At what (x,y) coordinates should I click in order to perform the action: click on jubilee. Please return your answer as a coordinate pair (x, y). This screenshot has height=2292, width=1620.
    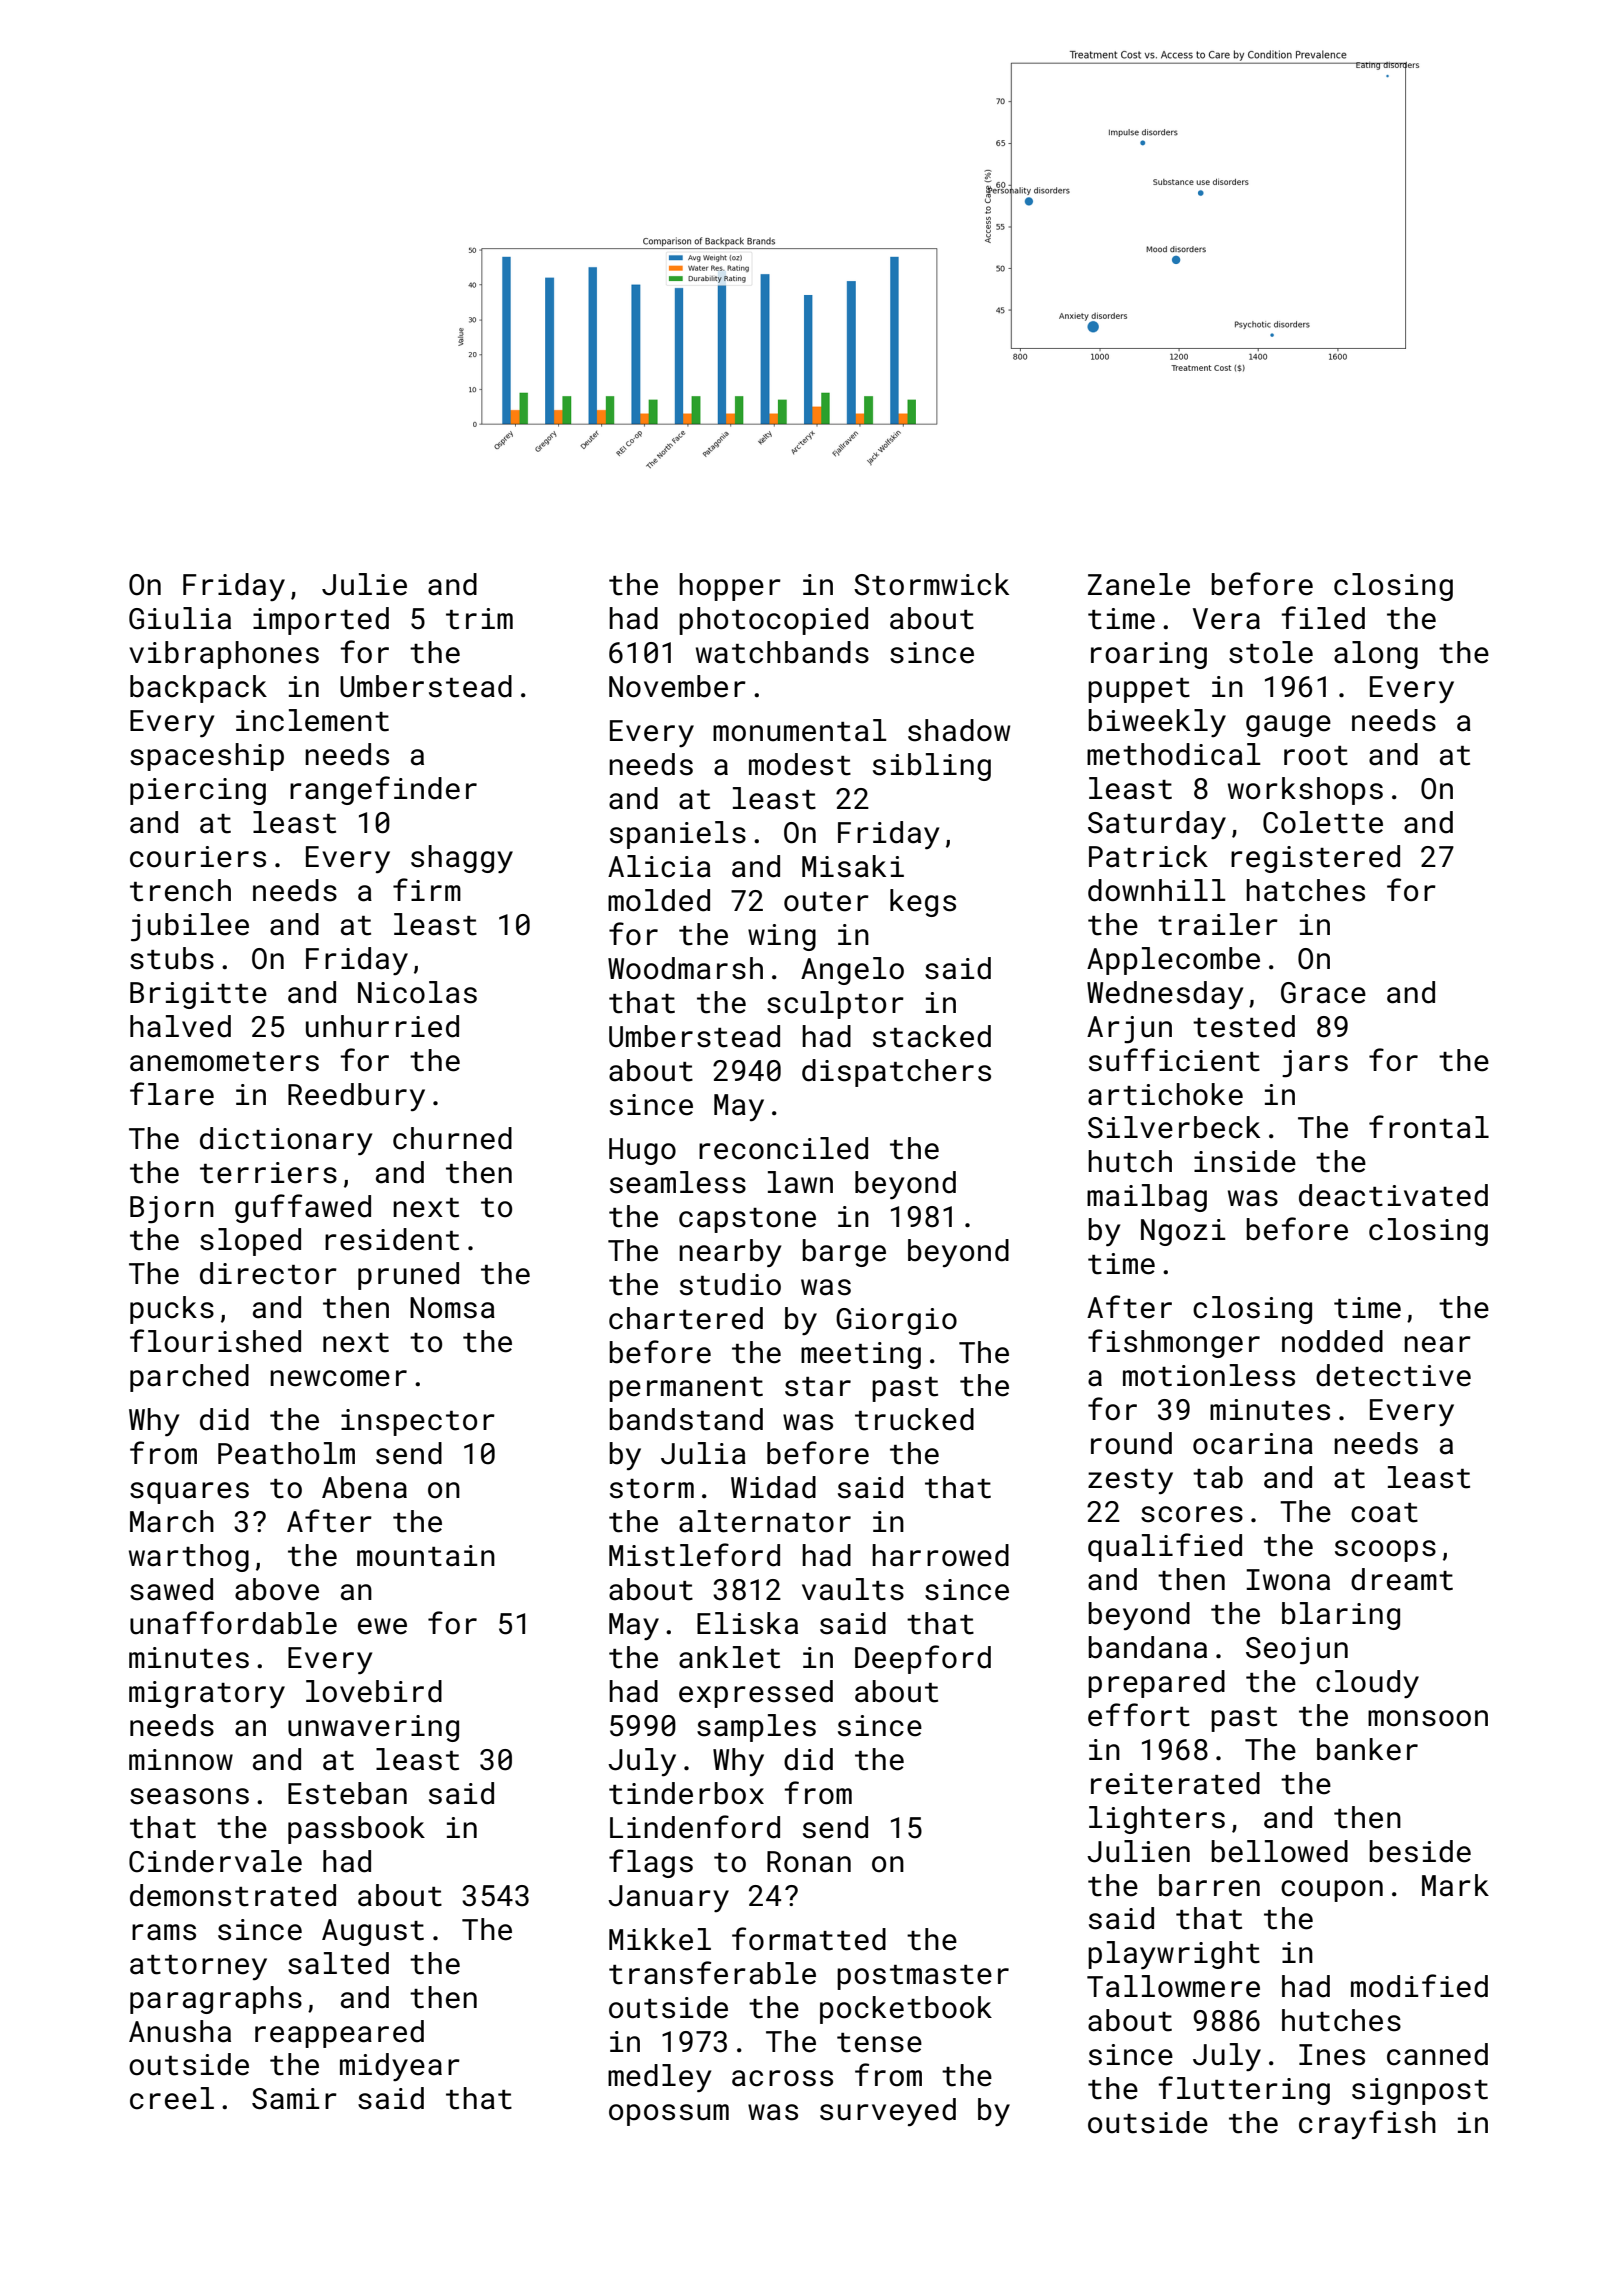
    Looking at the image, I should click on (190, 927).
